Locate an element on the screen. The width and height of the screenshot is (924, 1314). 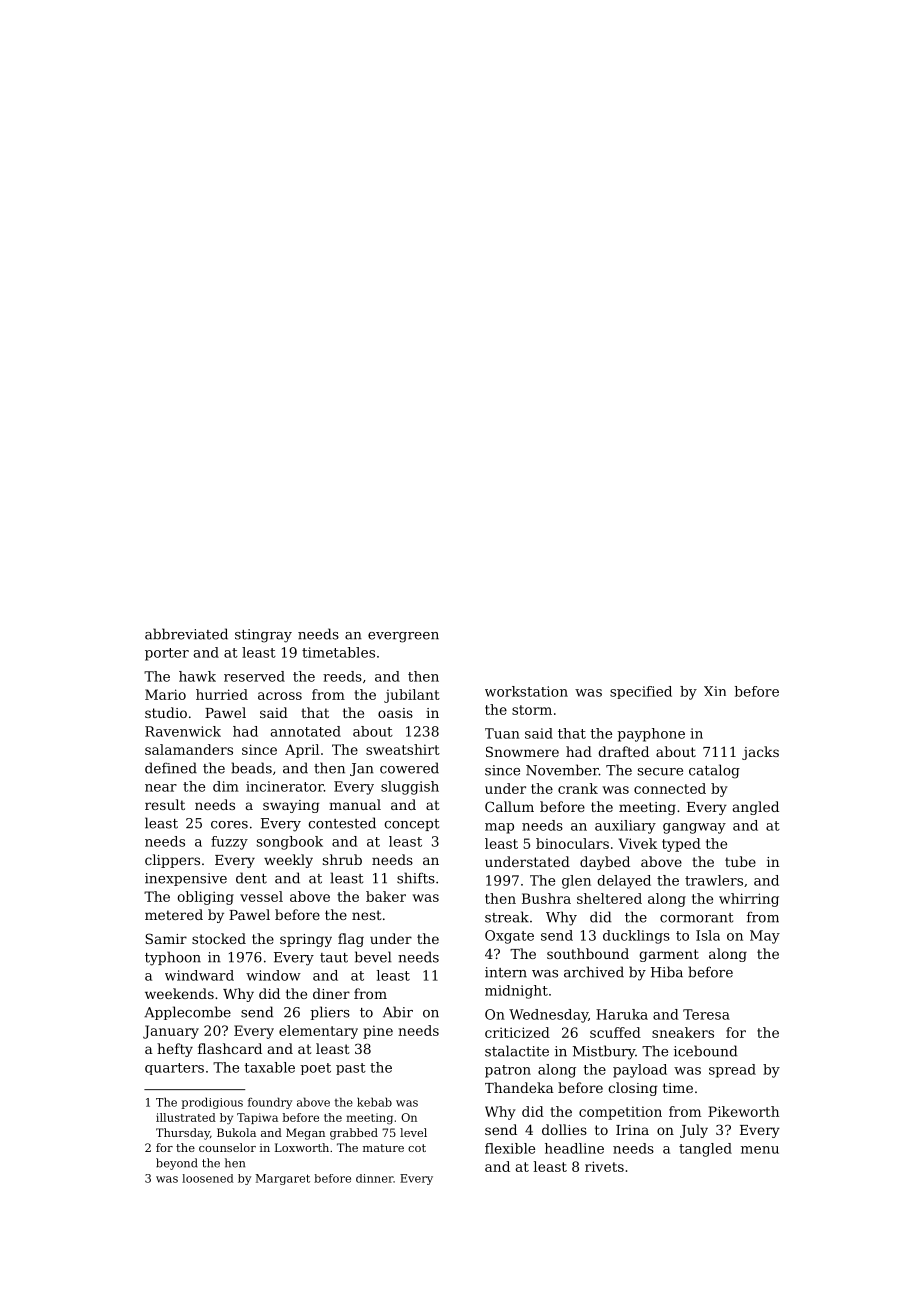
Bushra is located at coordinates (546, 898).
